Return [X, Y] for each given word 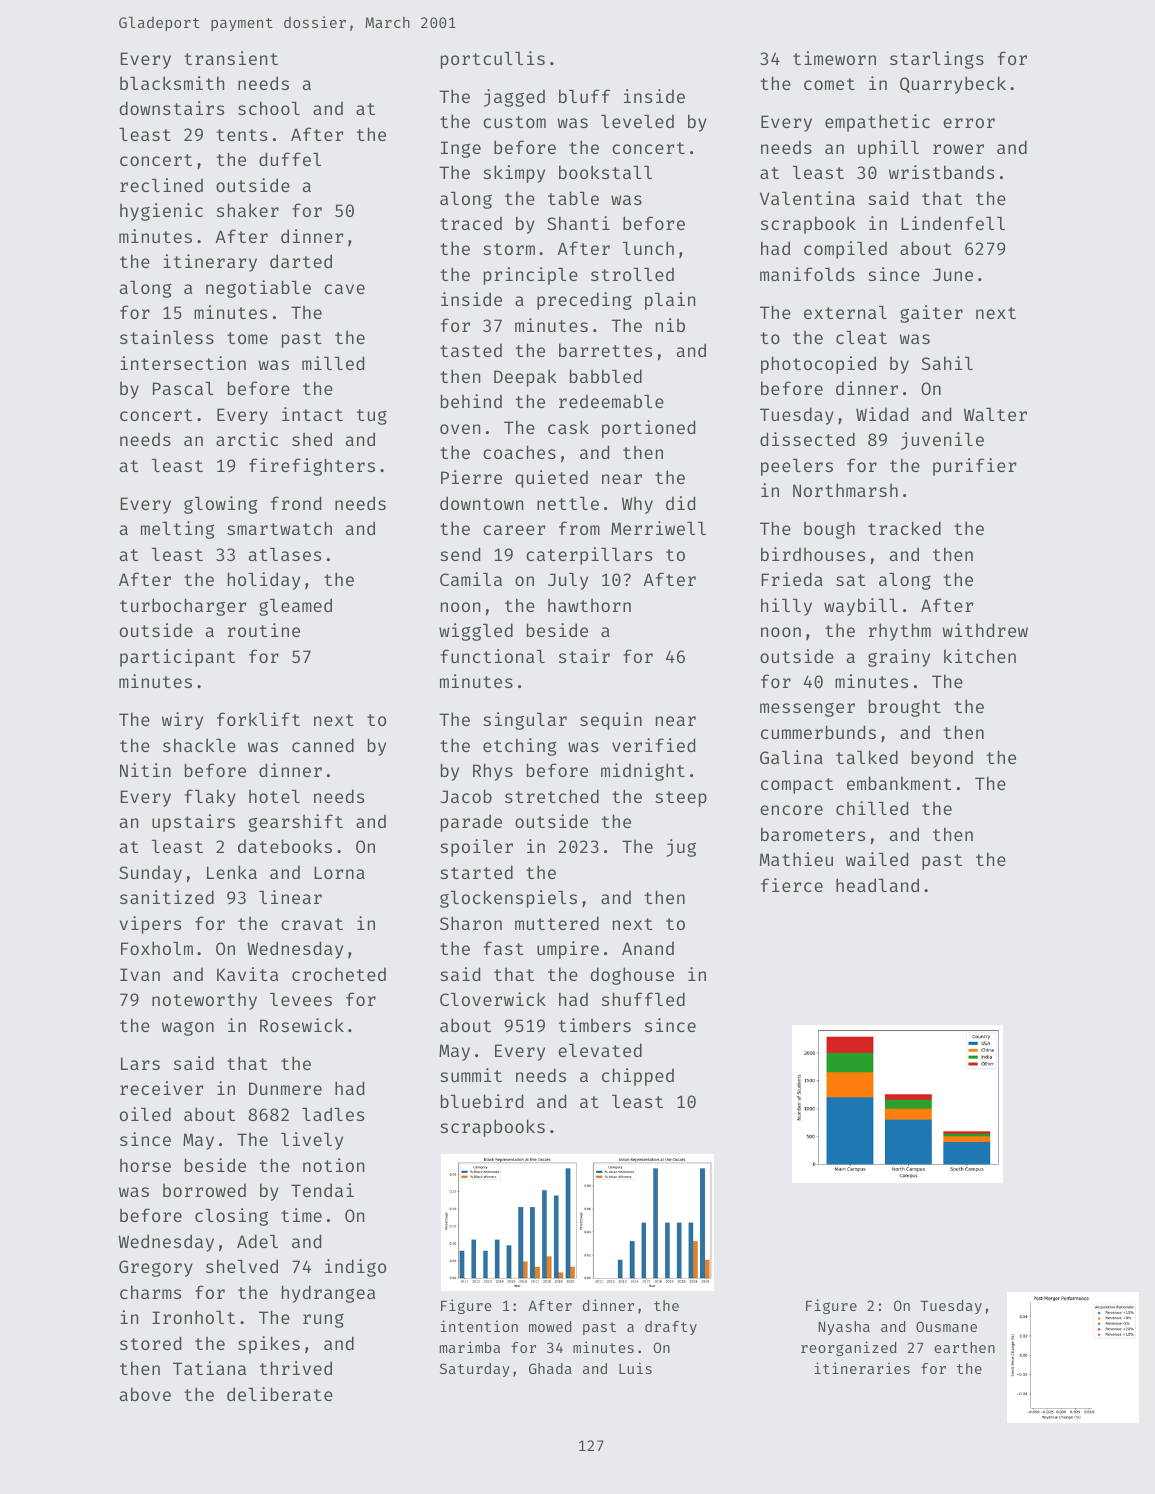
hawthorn [589, 605]
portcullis [493, 60]
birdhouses [813, 554]
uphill [888, 149]
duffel [290, 159]
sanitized [167, 897]
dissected [807, 439]
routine [264, 630]
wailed [877, 859]
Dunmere [285, 1088]
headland [877, 885]
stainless [167, 337]
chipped [638, 1077]
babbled [606, 376]
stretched [552, 796]
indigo [355, 1268]
